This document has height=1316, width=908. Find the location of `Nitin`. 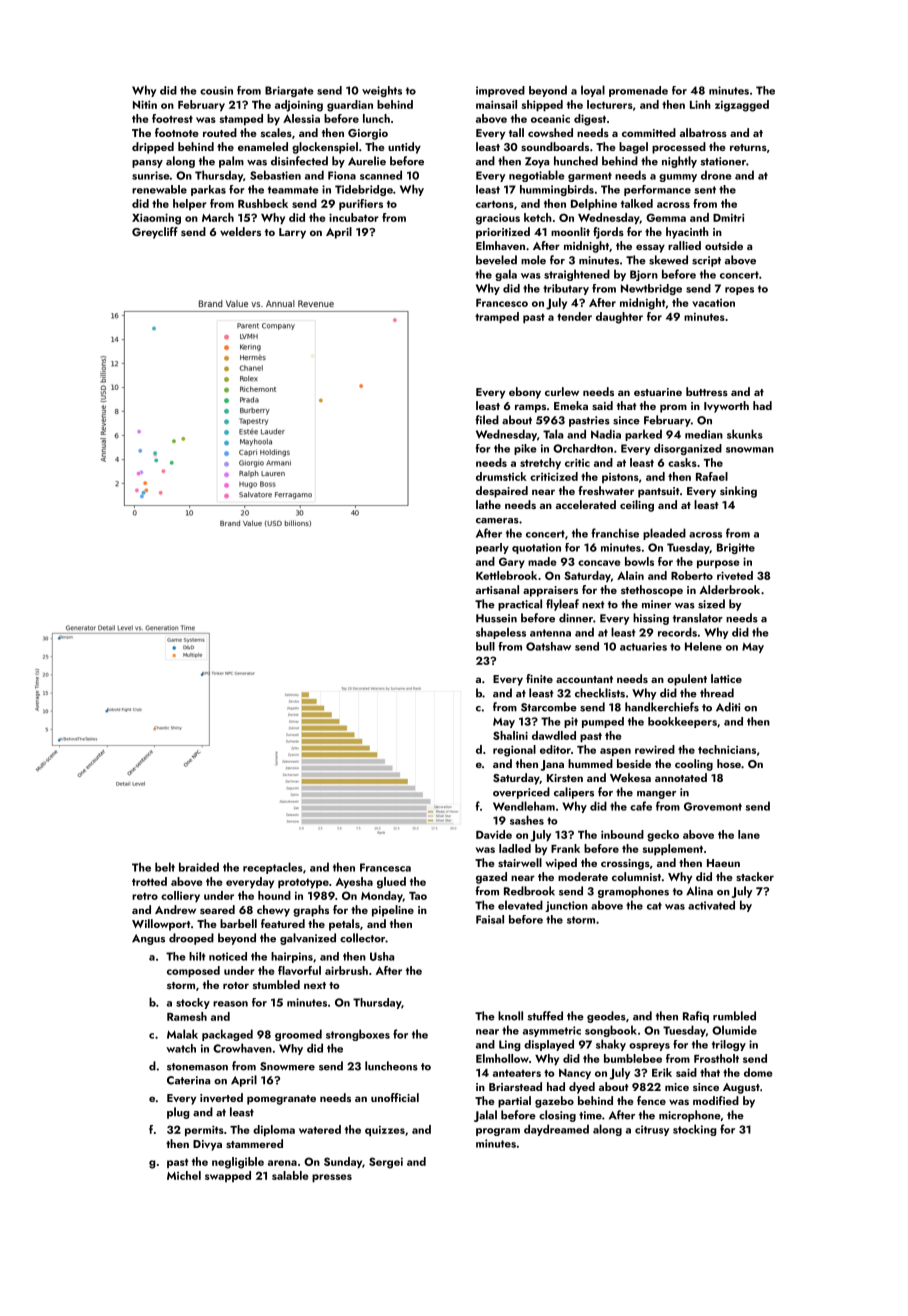

Nitin is located at coordinates (145, 104).
